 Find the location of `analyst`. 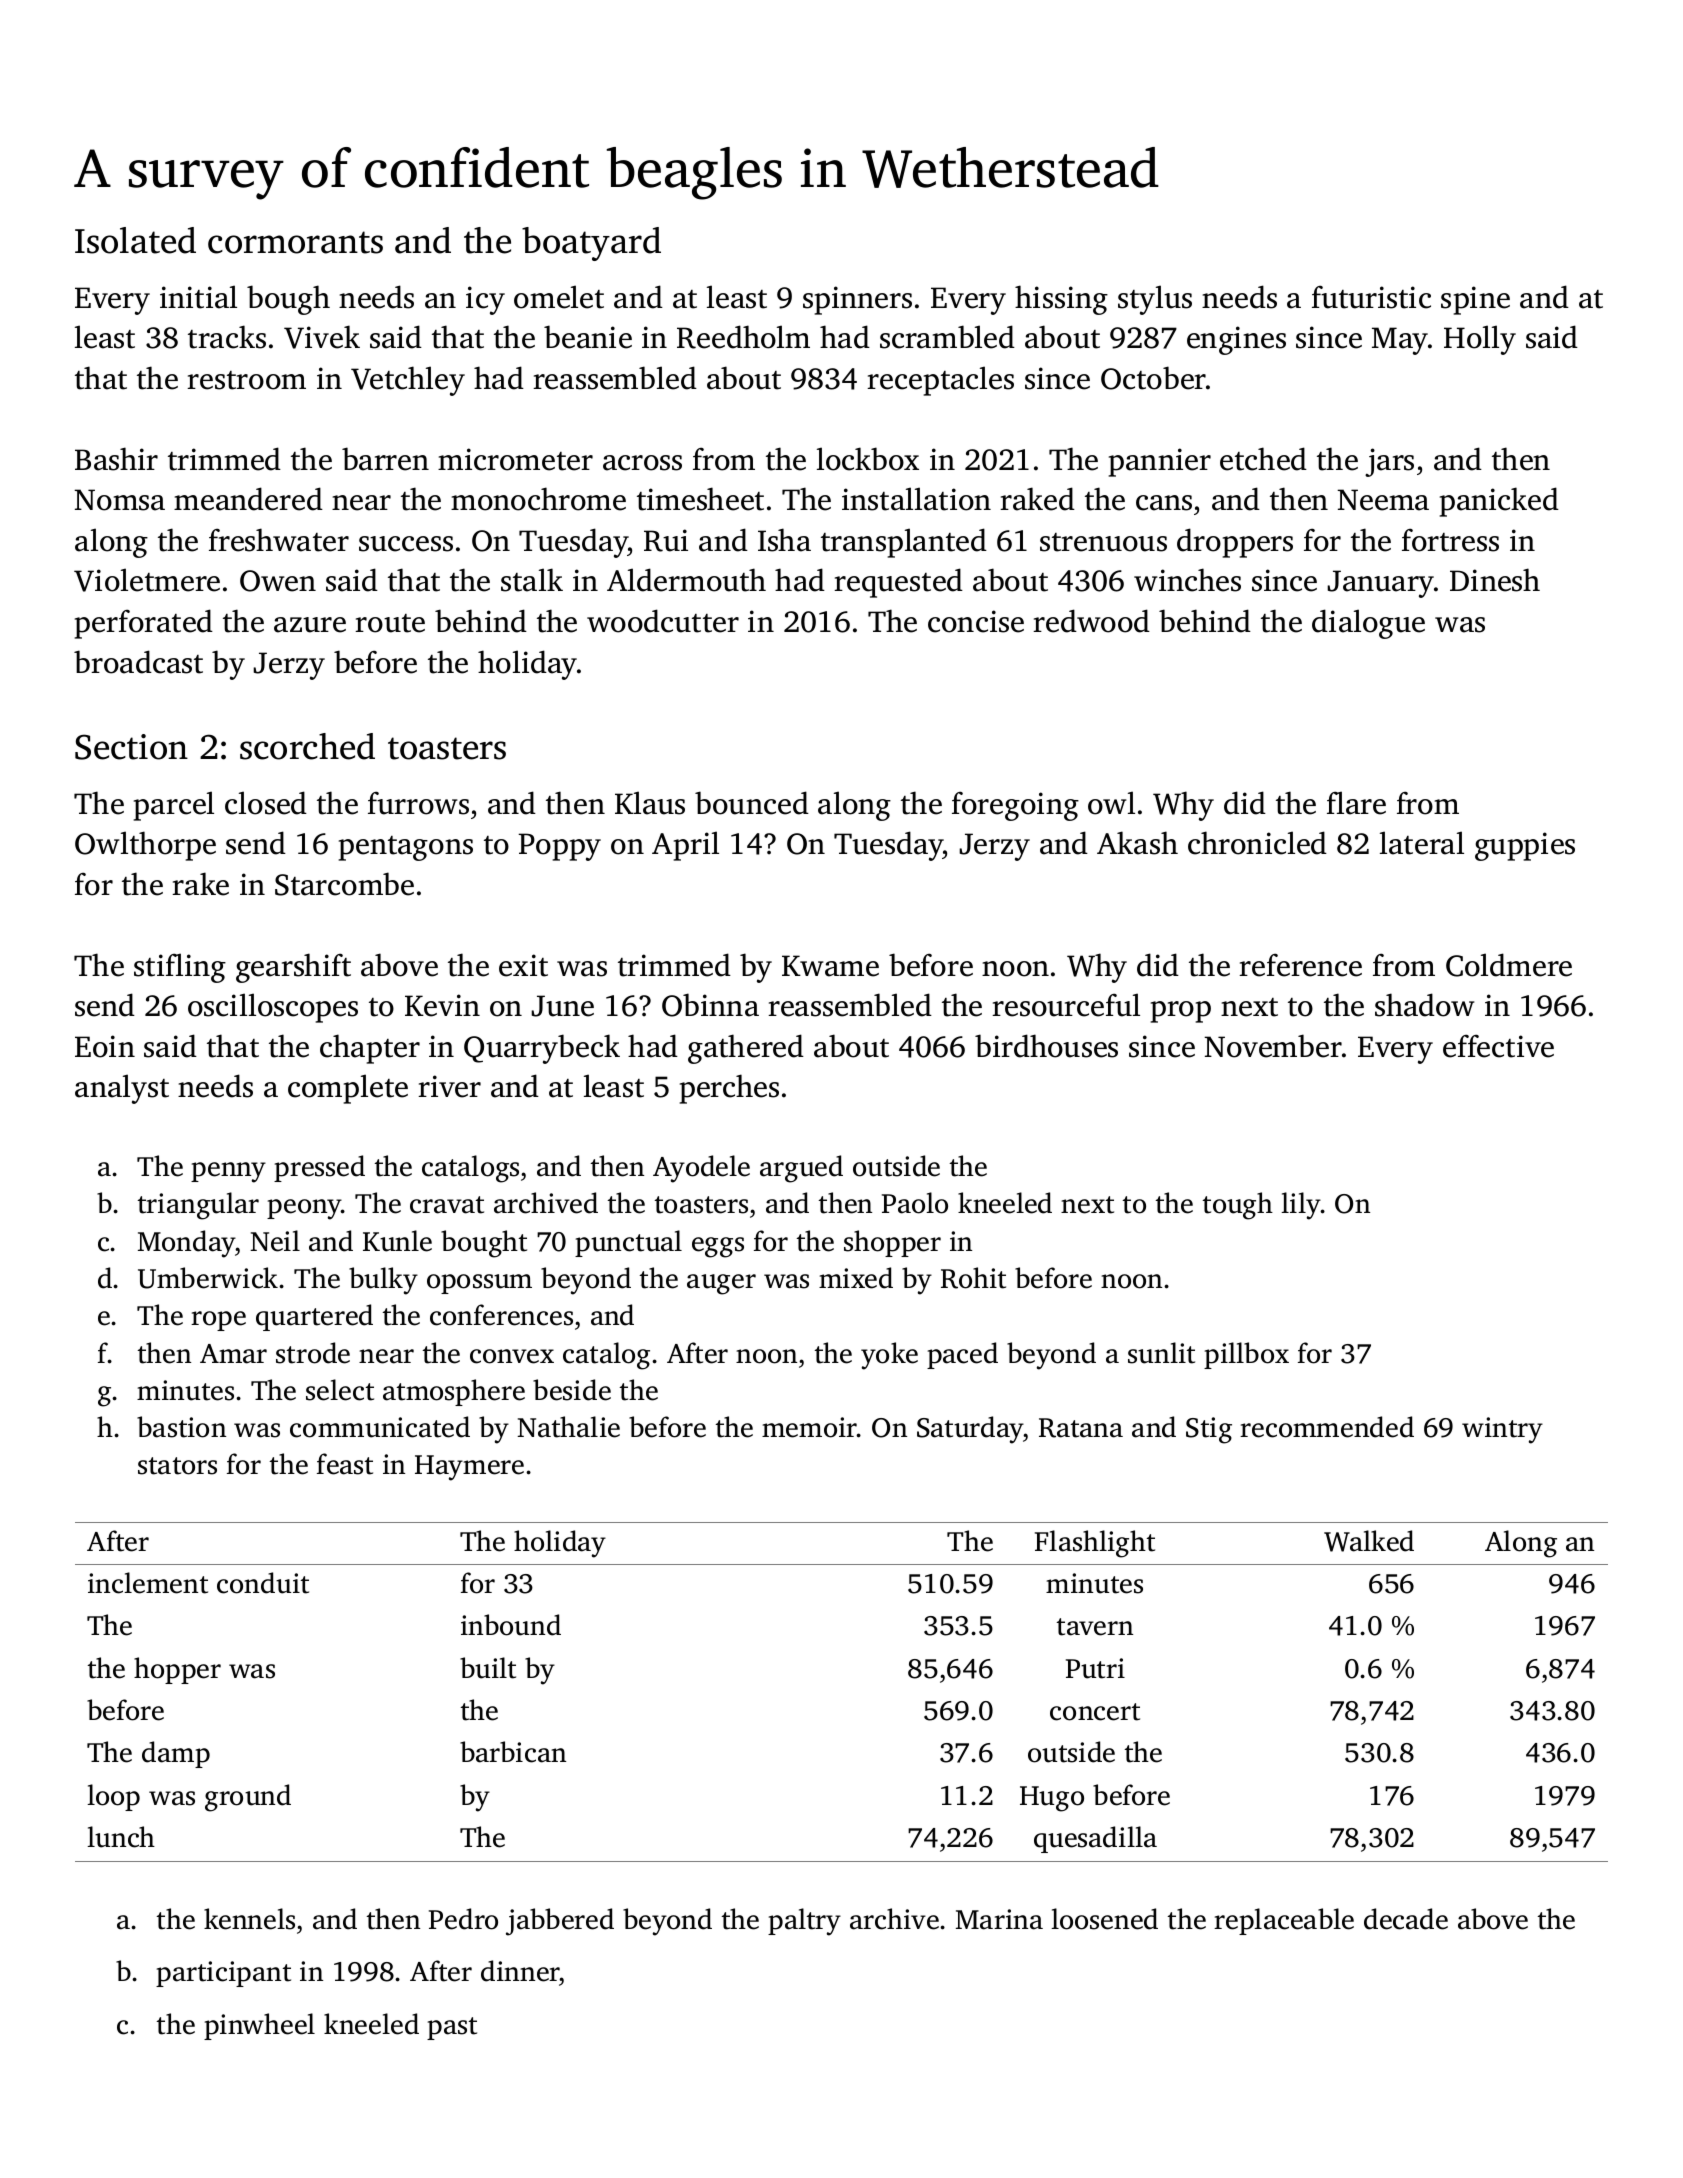

analyst is located at coordinates (122, 1089).
